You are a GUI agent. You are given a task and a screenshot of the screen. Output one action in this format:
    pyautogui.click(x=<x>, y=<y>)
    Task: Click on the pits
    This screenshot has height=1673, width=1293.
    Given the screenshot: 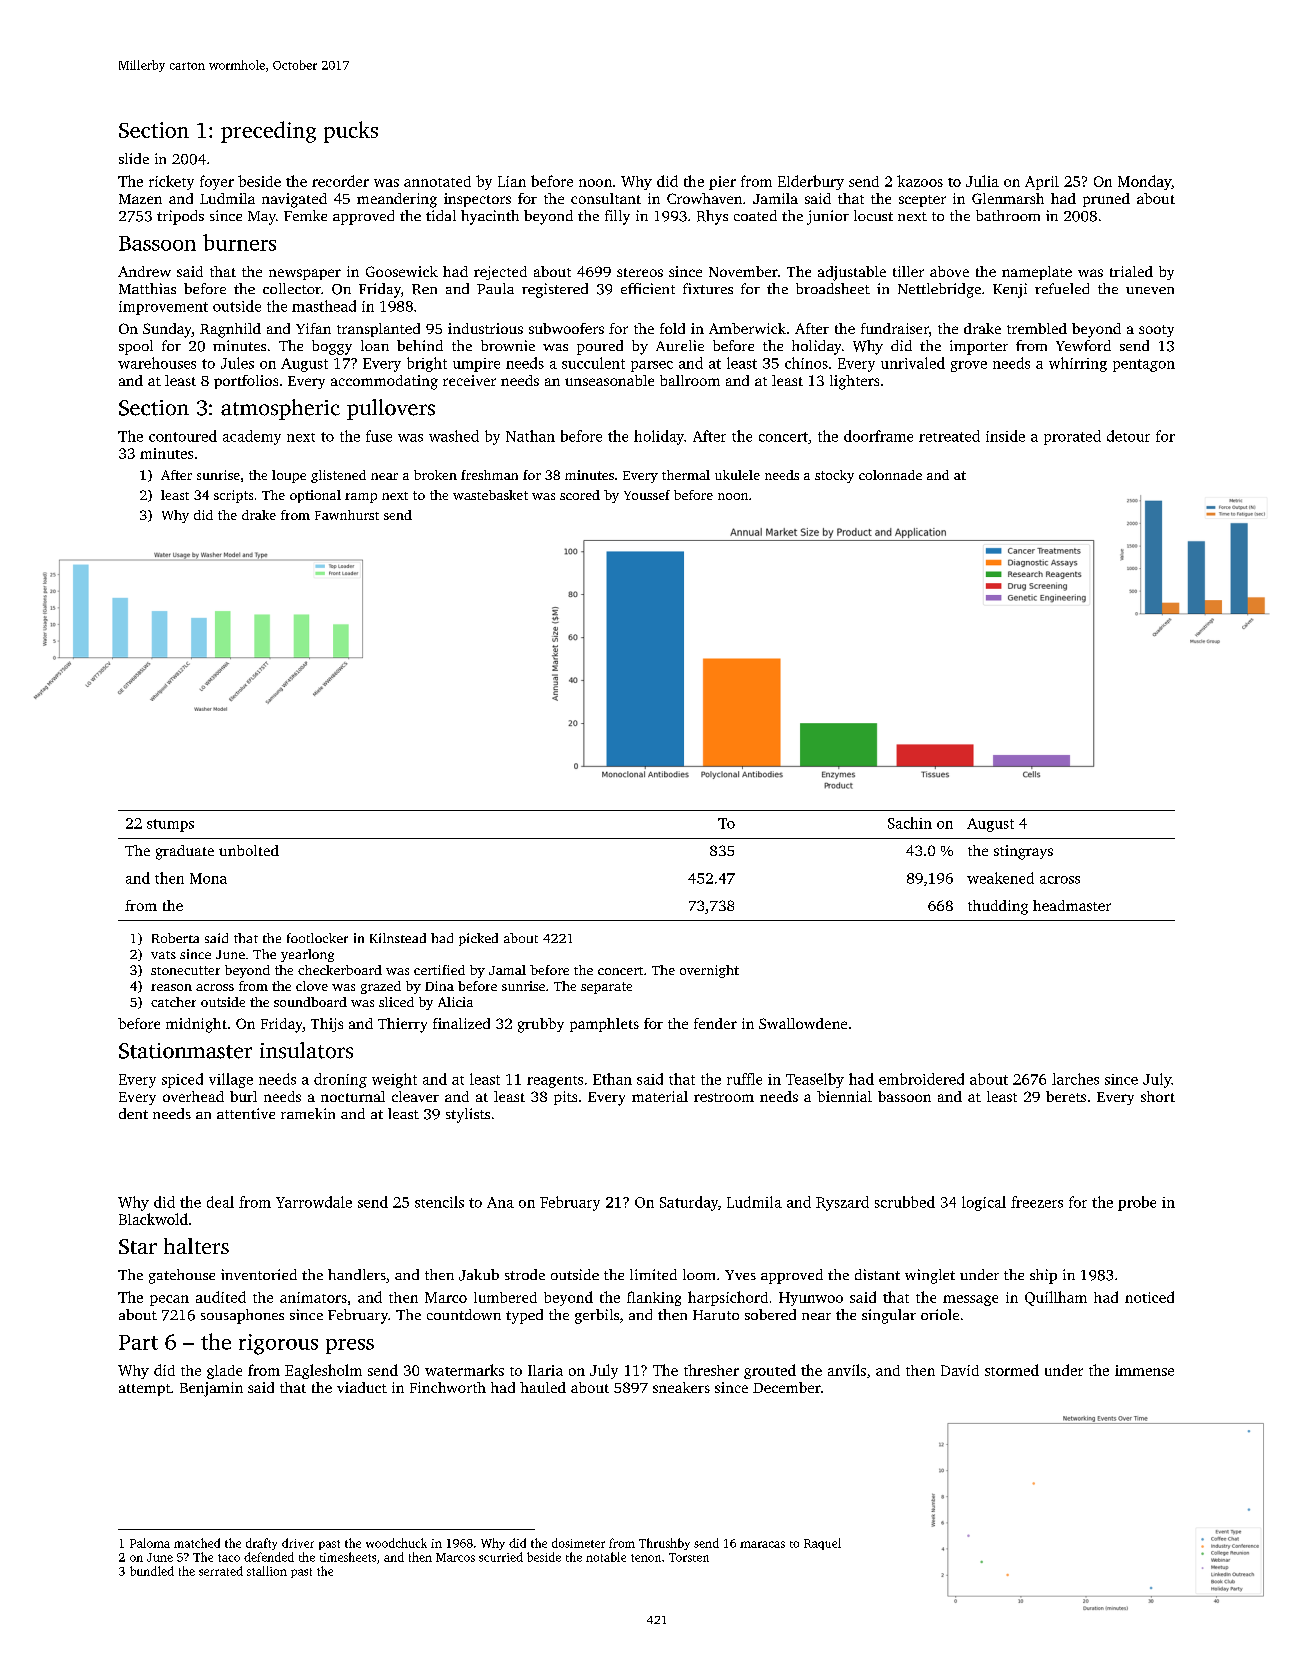 What is the action you would take?
    pyautogui.click(x=565, y=1098)
